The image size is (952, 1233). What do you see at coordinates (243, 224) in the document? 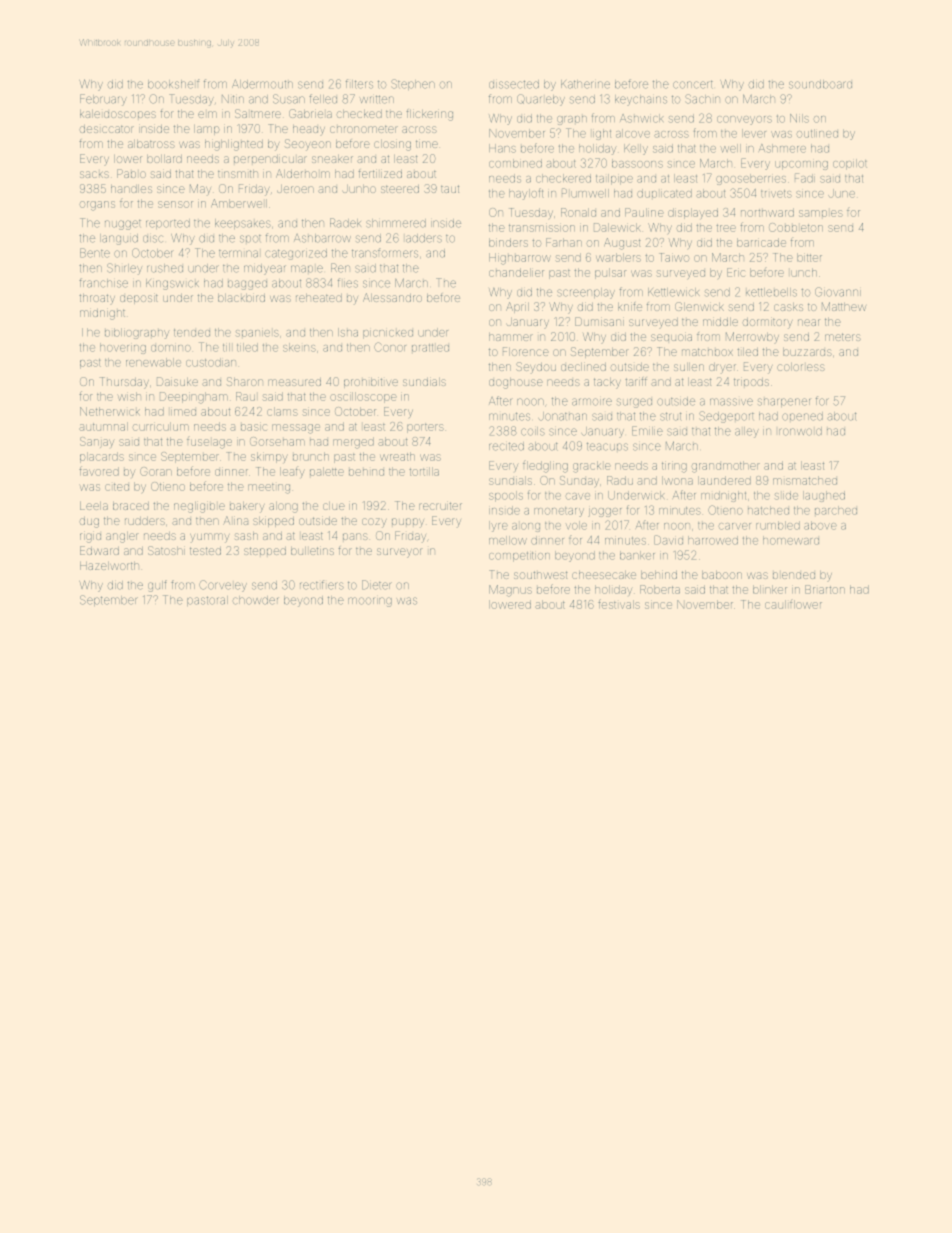
I see `keepsakes` at bounding box center [243, 224].
